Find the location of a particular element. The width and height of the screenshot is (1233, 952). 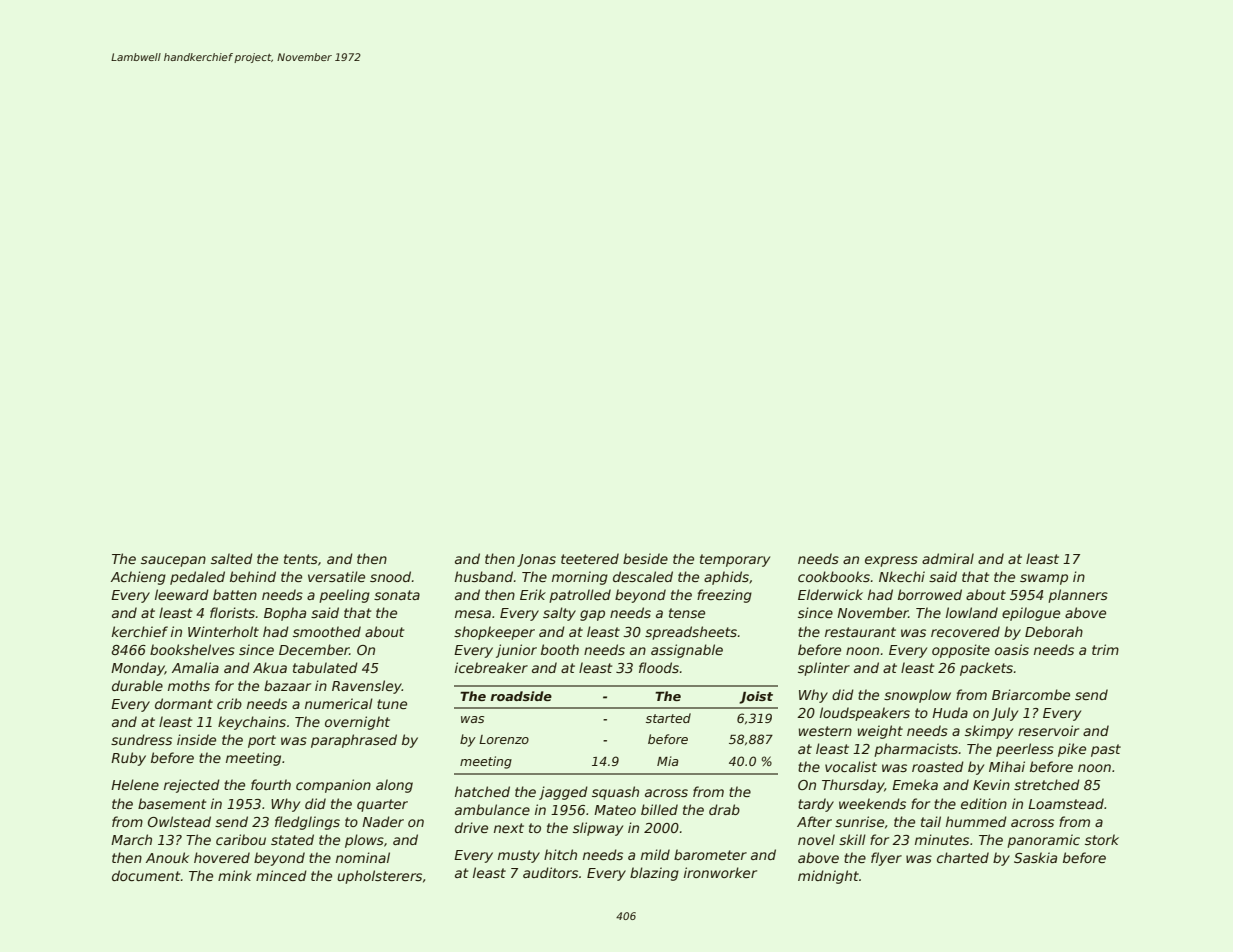

Nader is located at coordinates (383, 821).
